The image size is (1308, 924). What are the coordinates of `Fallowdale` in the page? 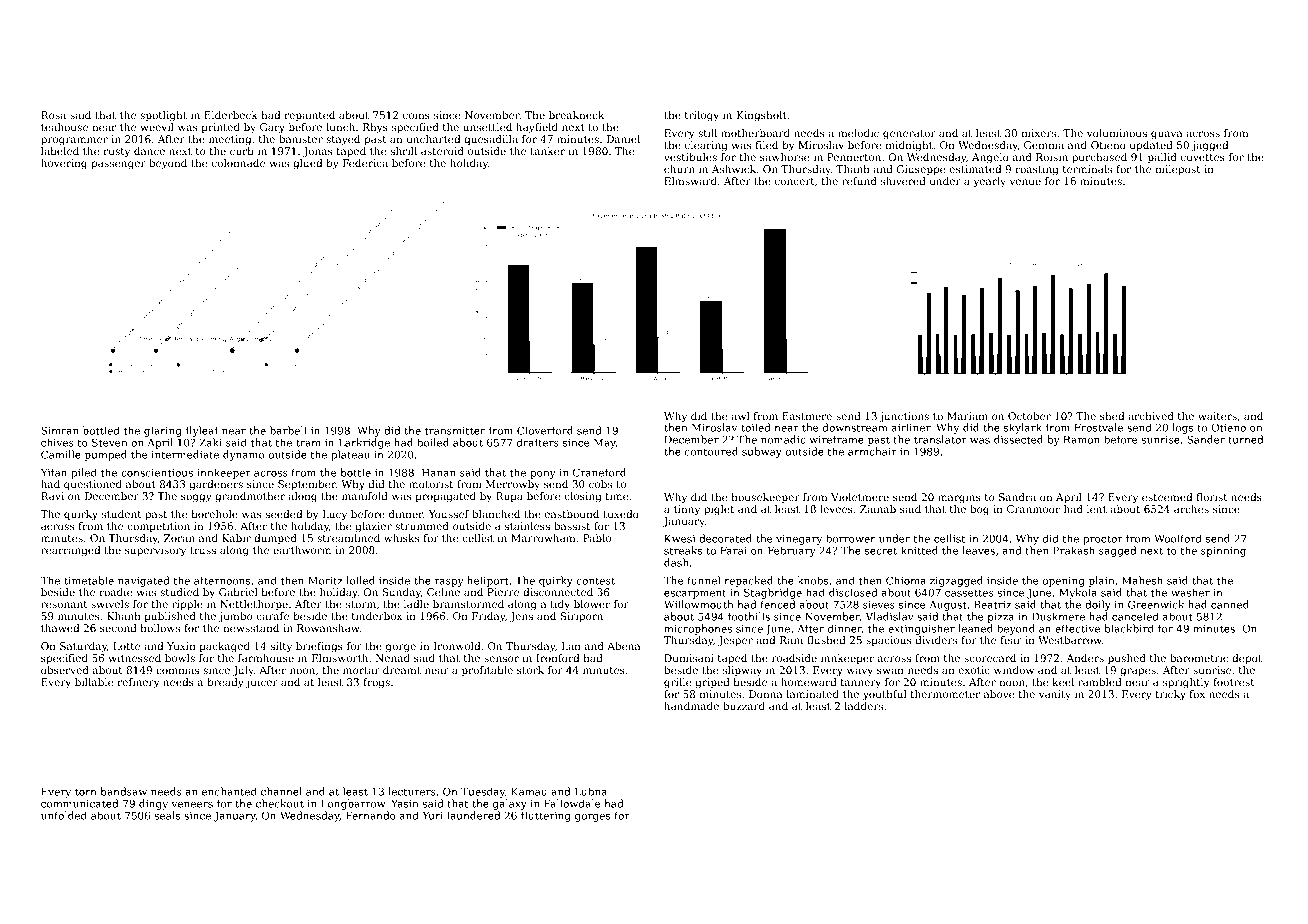 It's located at (572, 803).
